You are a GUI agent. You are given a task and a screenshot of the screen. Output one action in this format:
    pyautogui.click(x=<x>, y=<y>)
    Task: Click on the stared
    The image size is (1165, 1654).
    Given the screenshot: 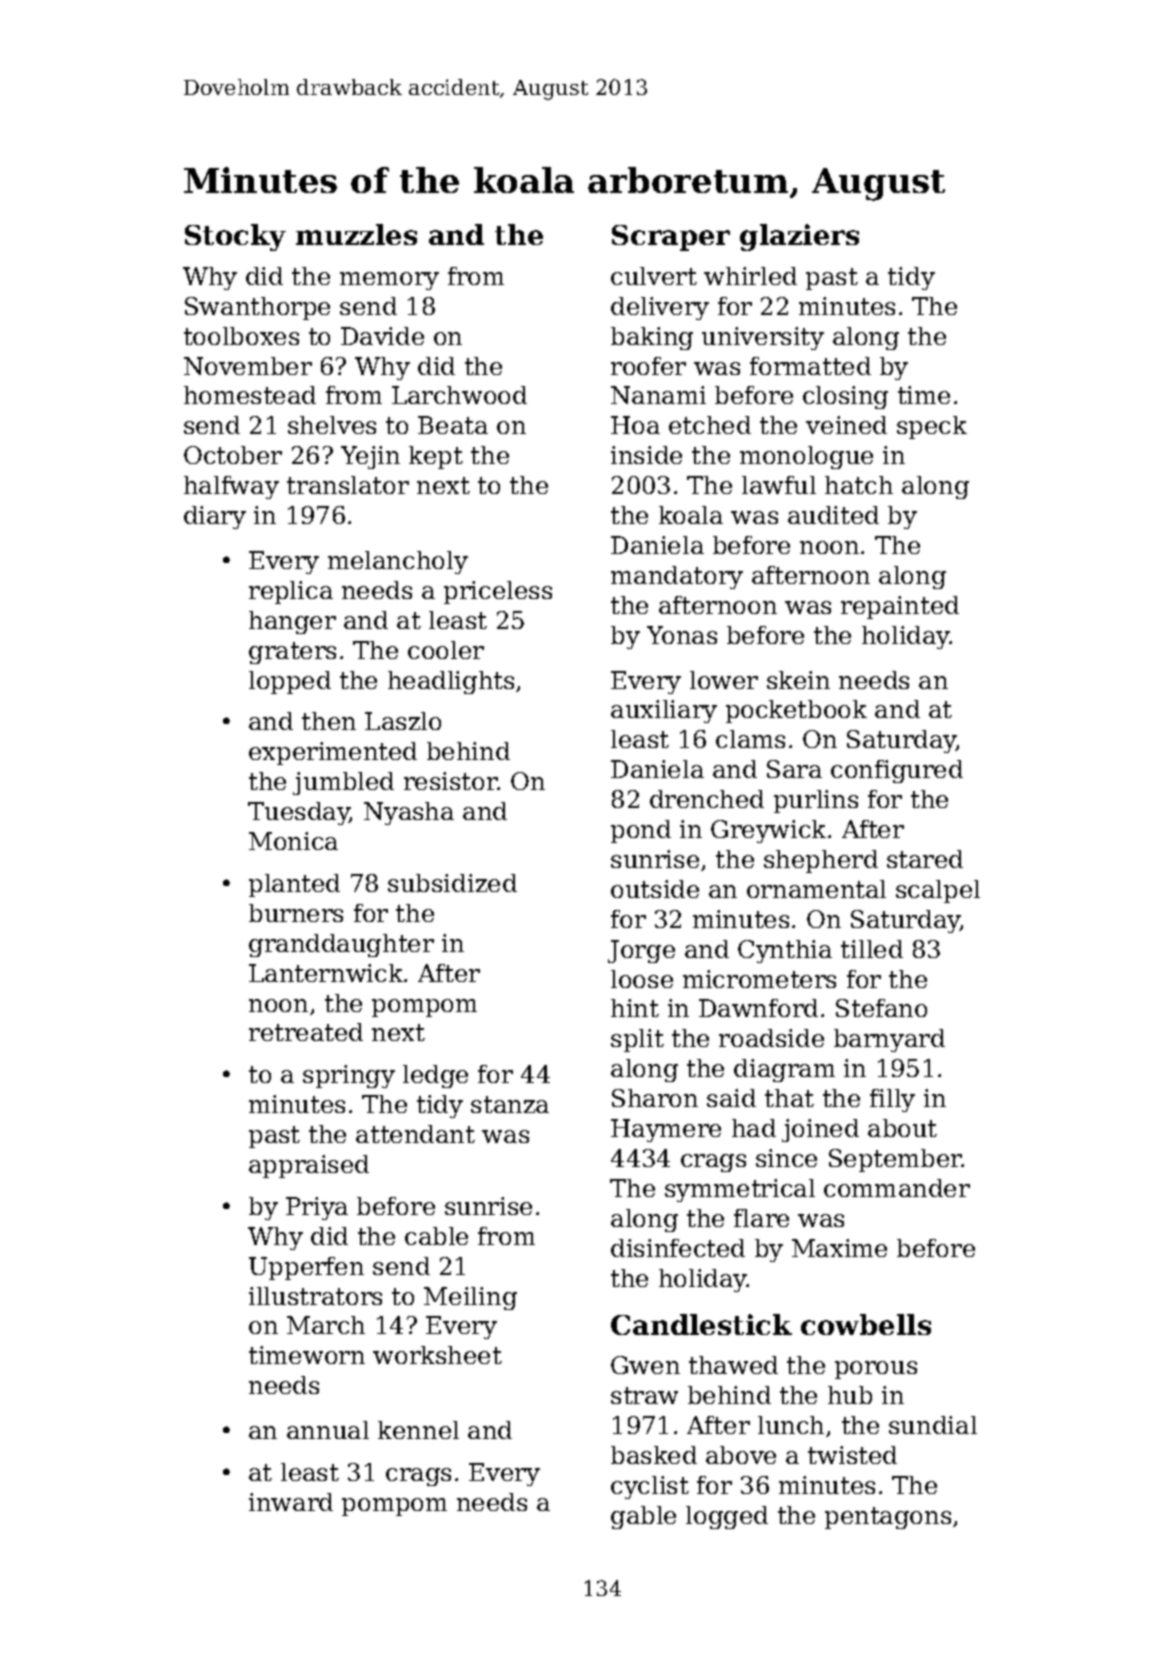 What is the action you would take?
    pyautogui.click(x=925, y=859)
